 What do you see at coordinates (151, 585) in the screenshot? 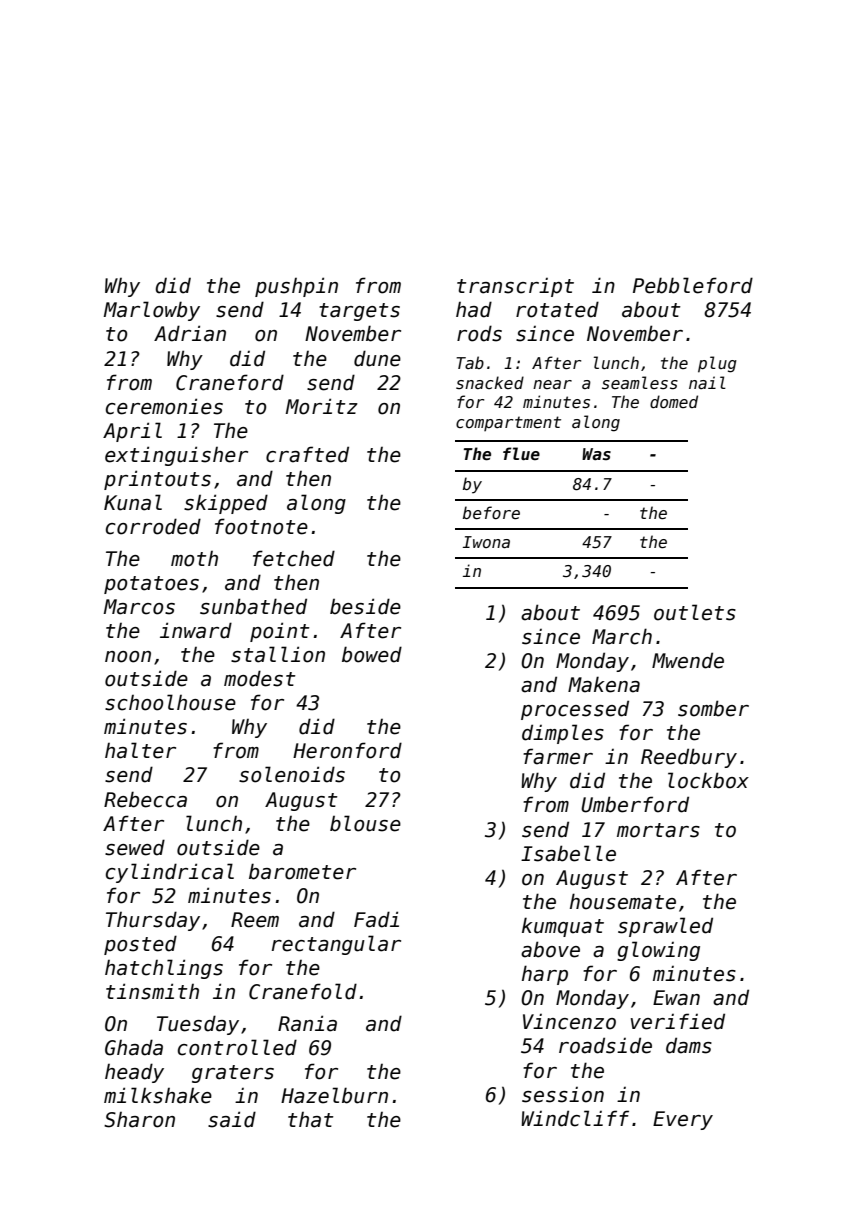
I see `potatoes` at bounding box center [151, 585].
